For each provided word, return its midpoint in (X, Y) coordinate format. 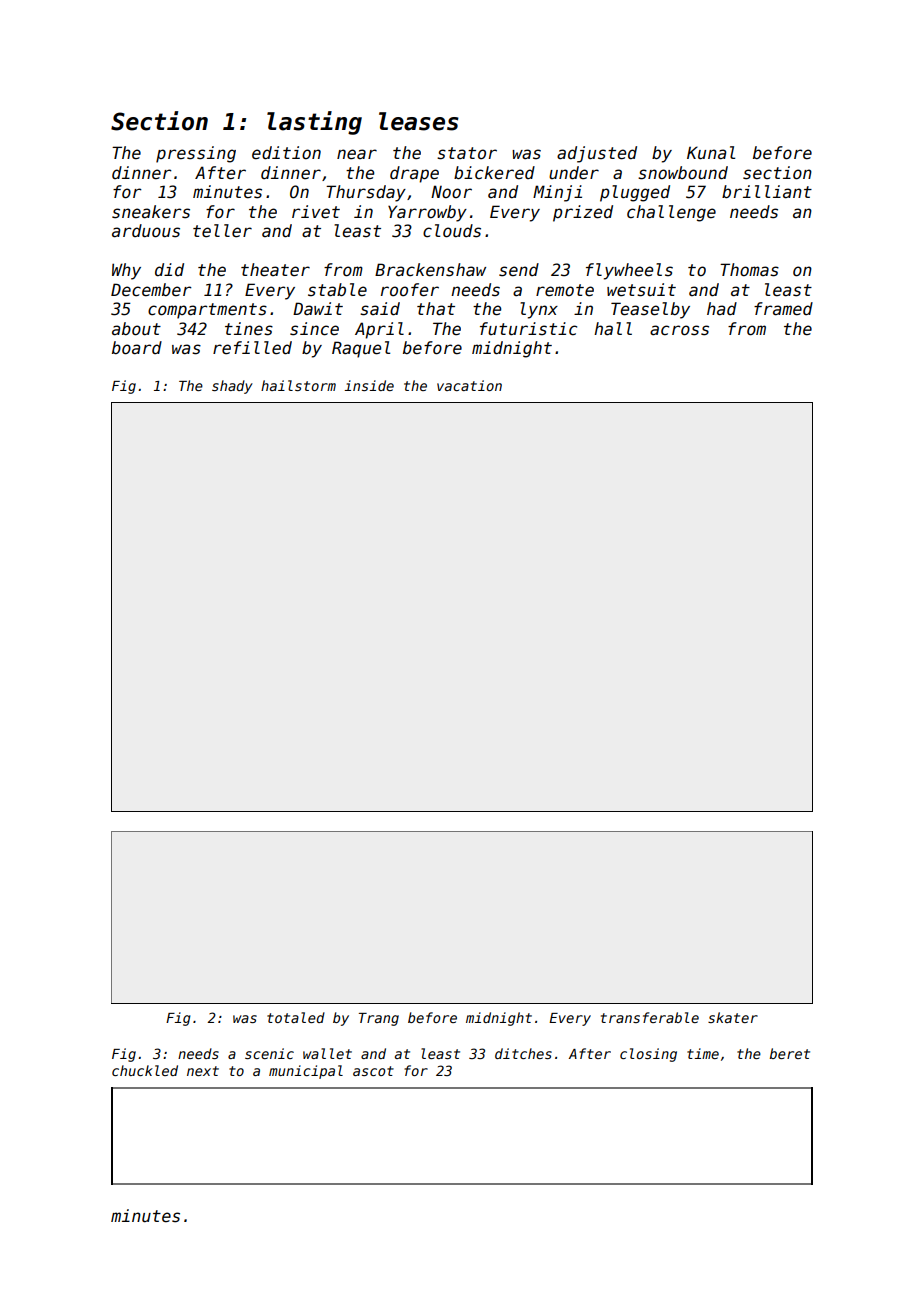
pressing (196, 154)
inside (369, 385)
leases (419, 121)
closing (648, 1055)
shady (232, 387)
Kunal (711, 153)
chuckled (145, 1070)
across (679, 330)
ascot (373, 1071)
